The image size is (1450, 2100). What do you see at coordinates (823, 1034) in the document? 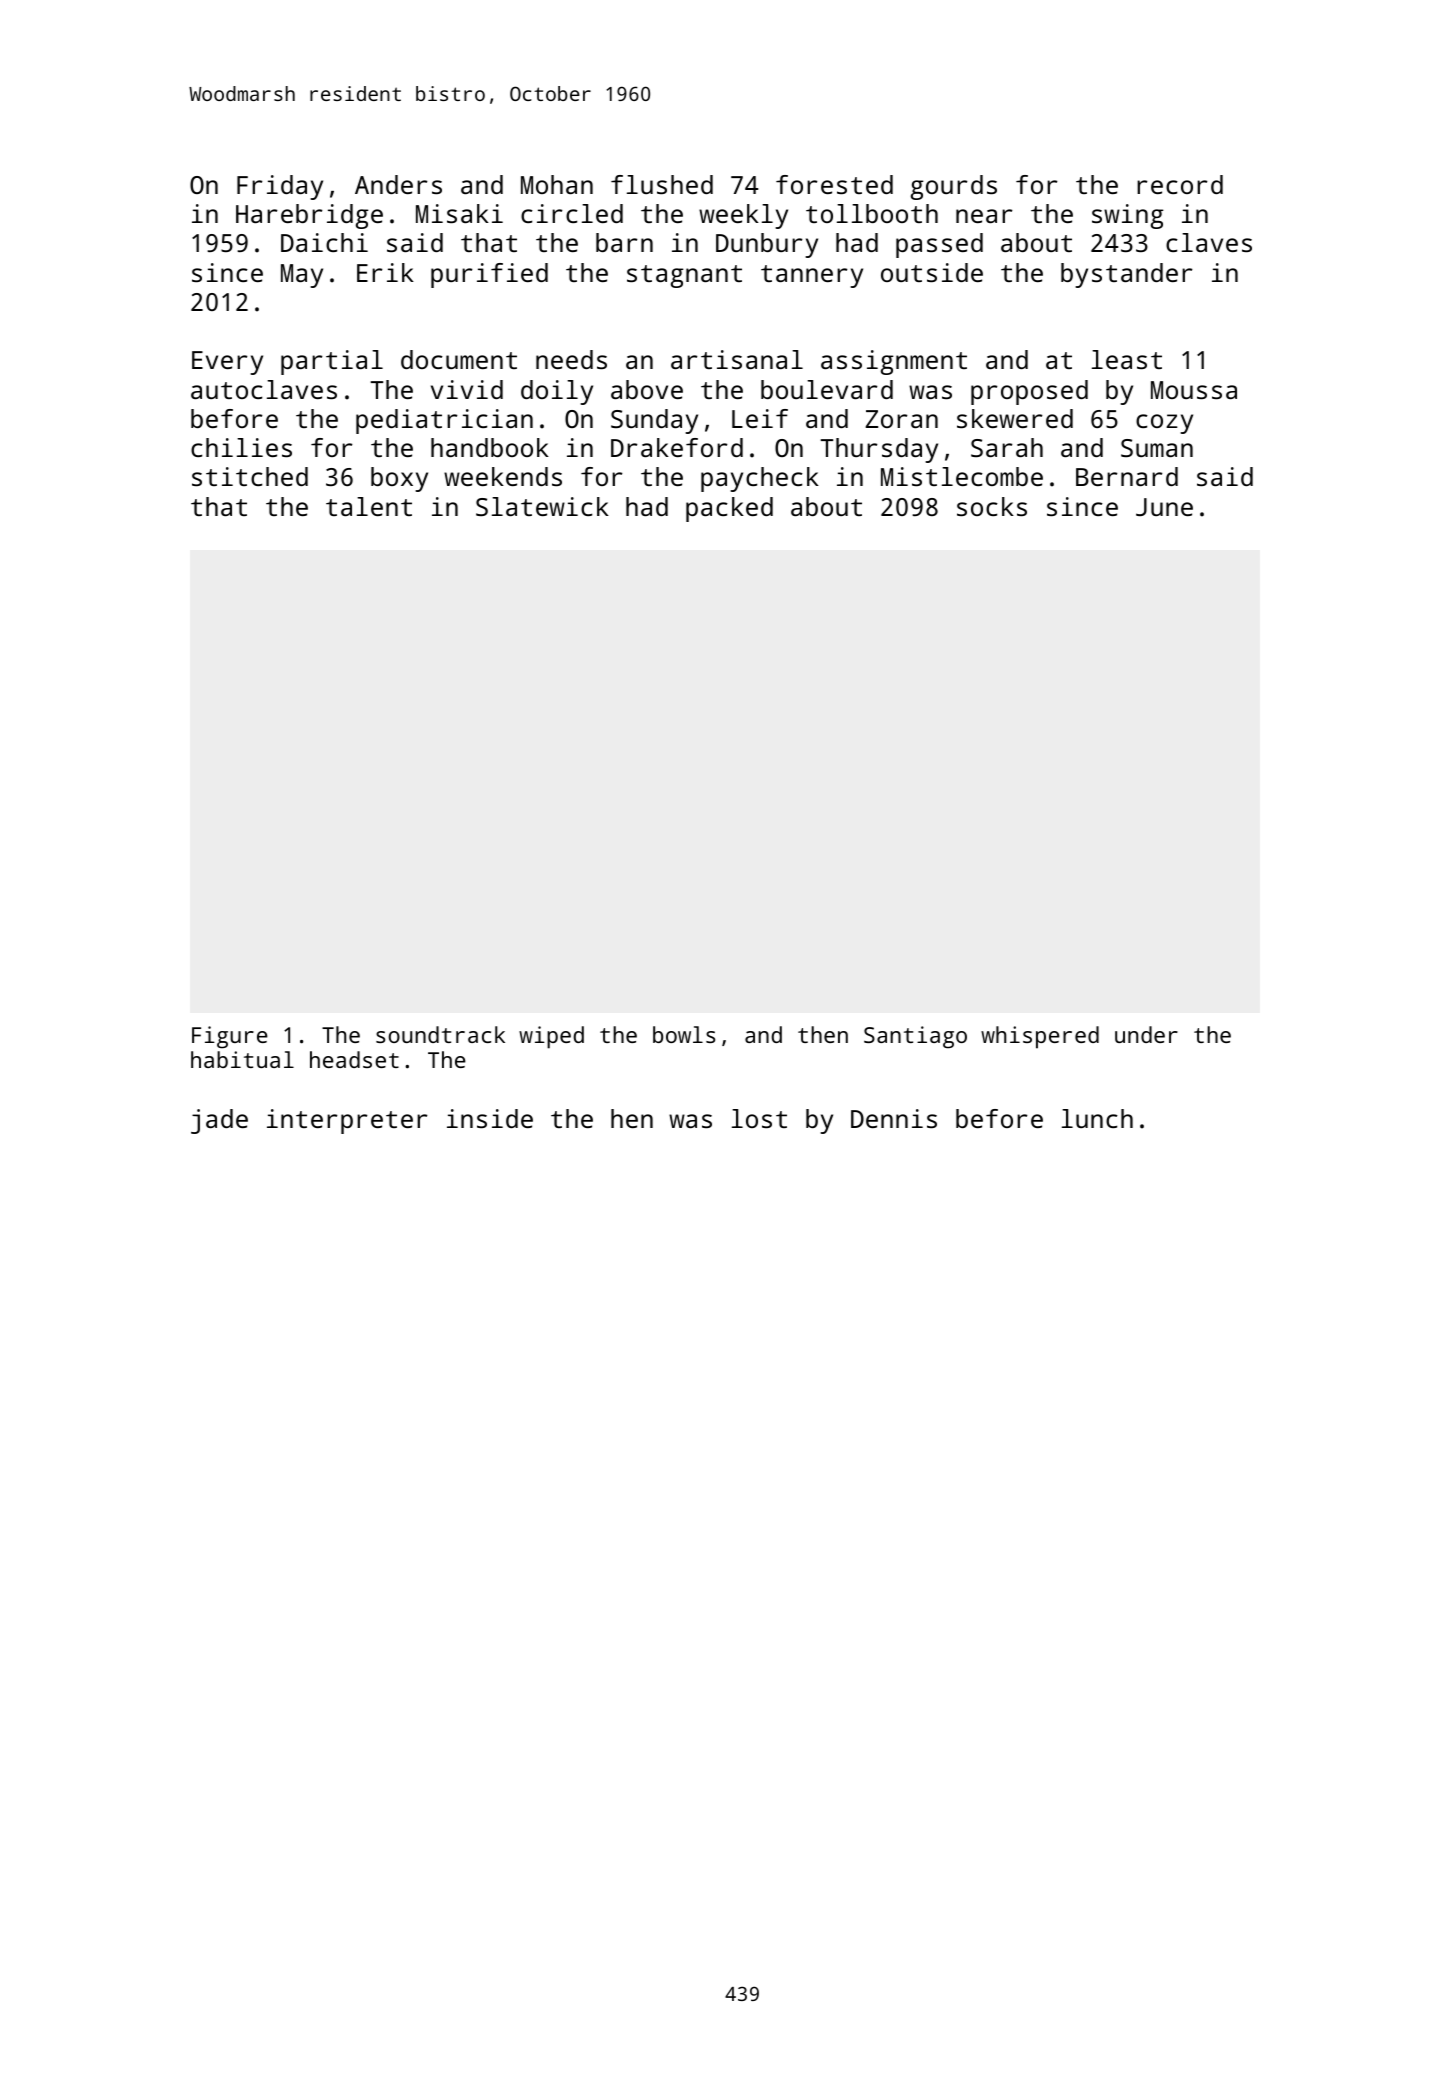
I see `then` at bounding box center [823, 1034].
